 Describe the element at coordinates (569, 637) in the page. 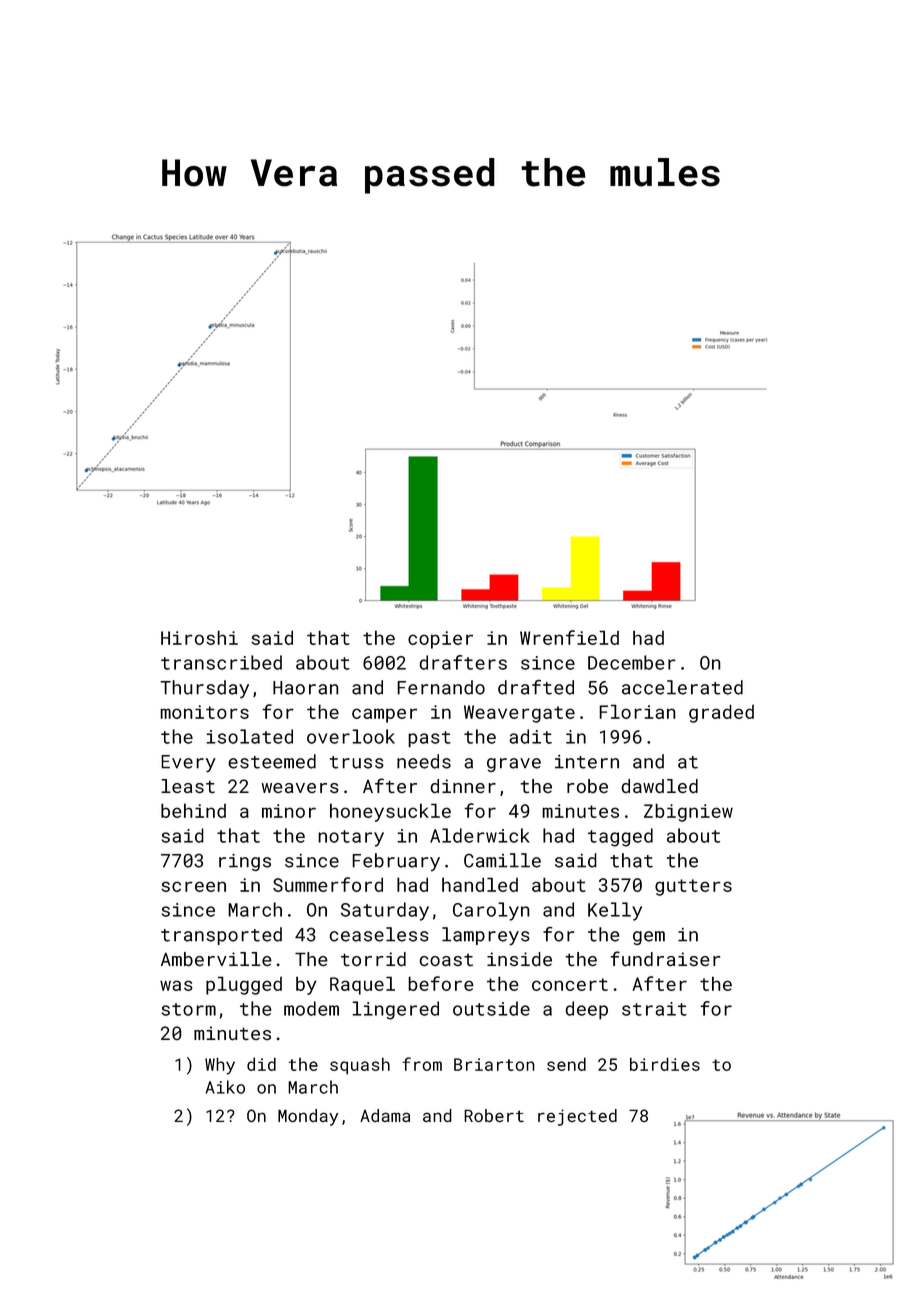

I see `Wrenfield` at that location.
